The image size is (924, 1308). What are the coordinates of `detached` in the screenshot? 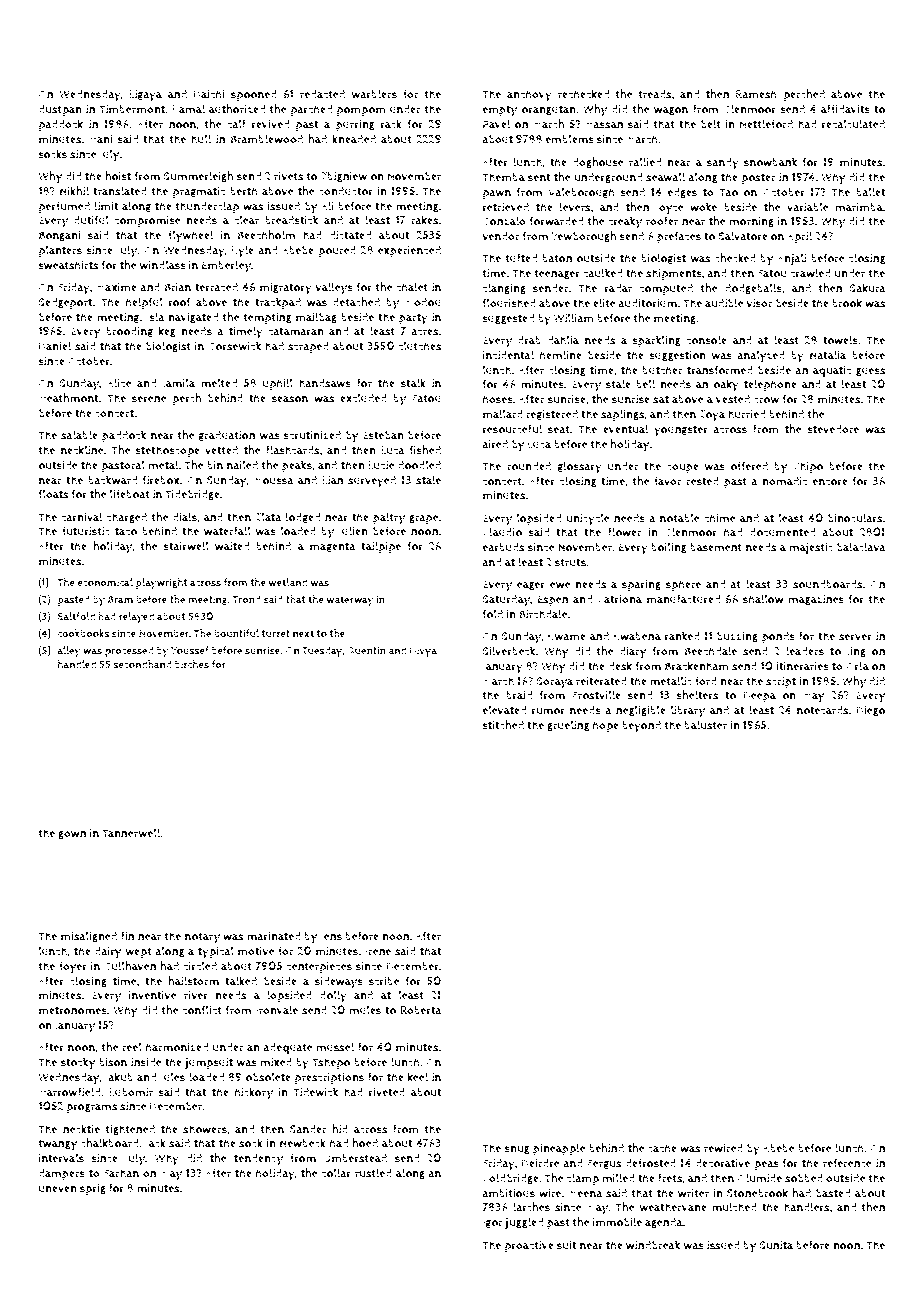 It's located at (356, 302).
